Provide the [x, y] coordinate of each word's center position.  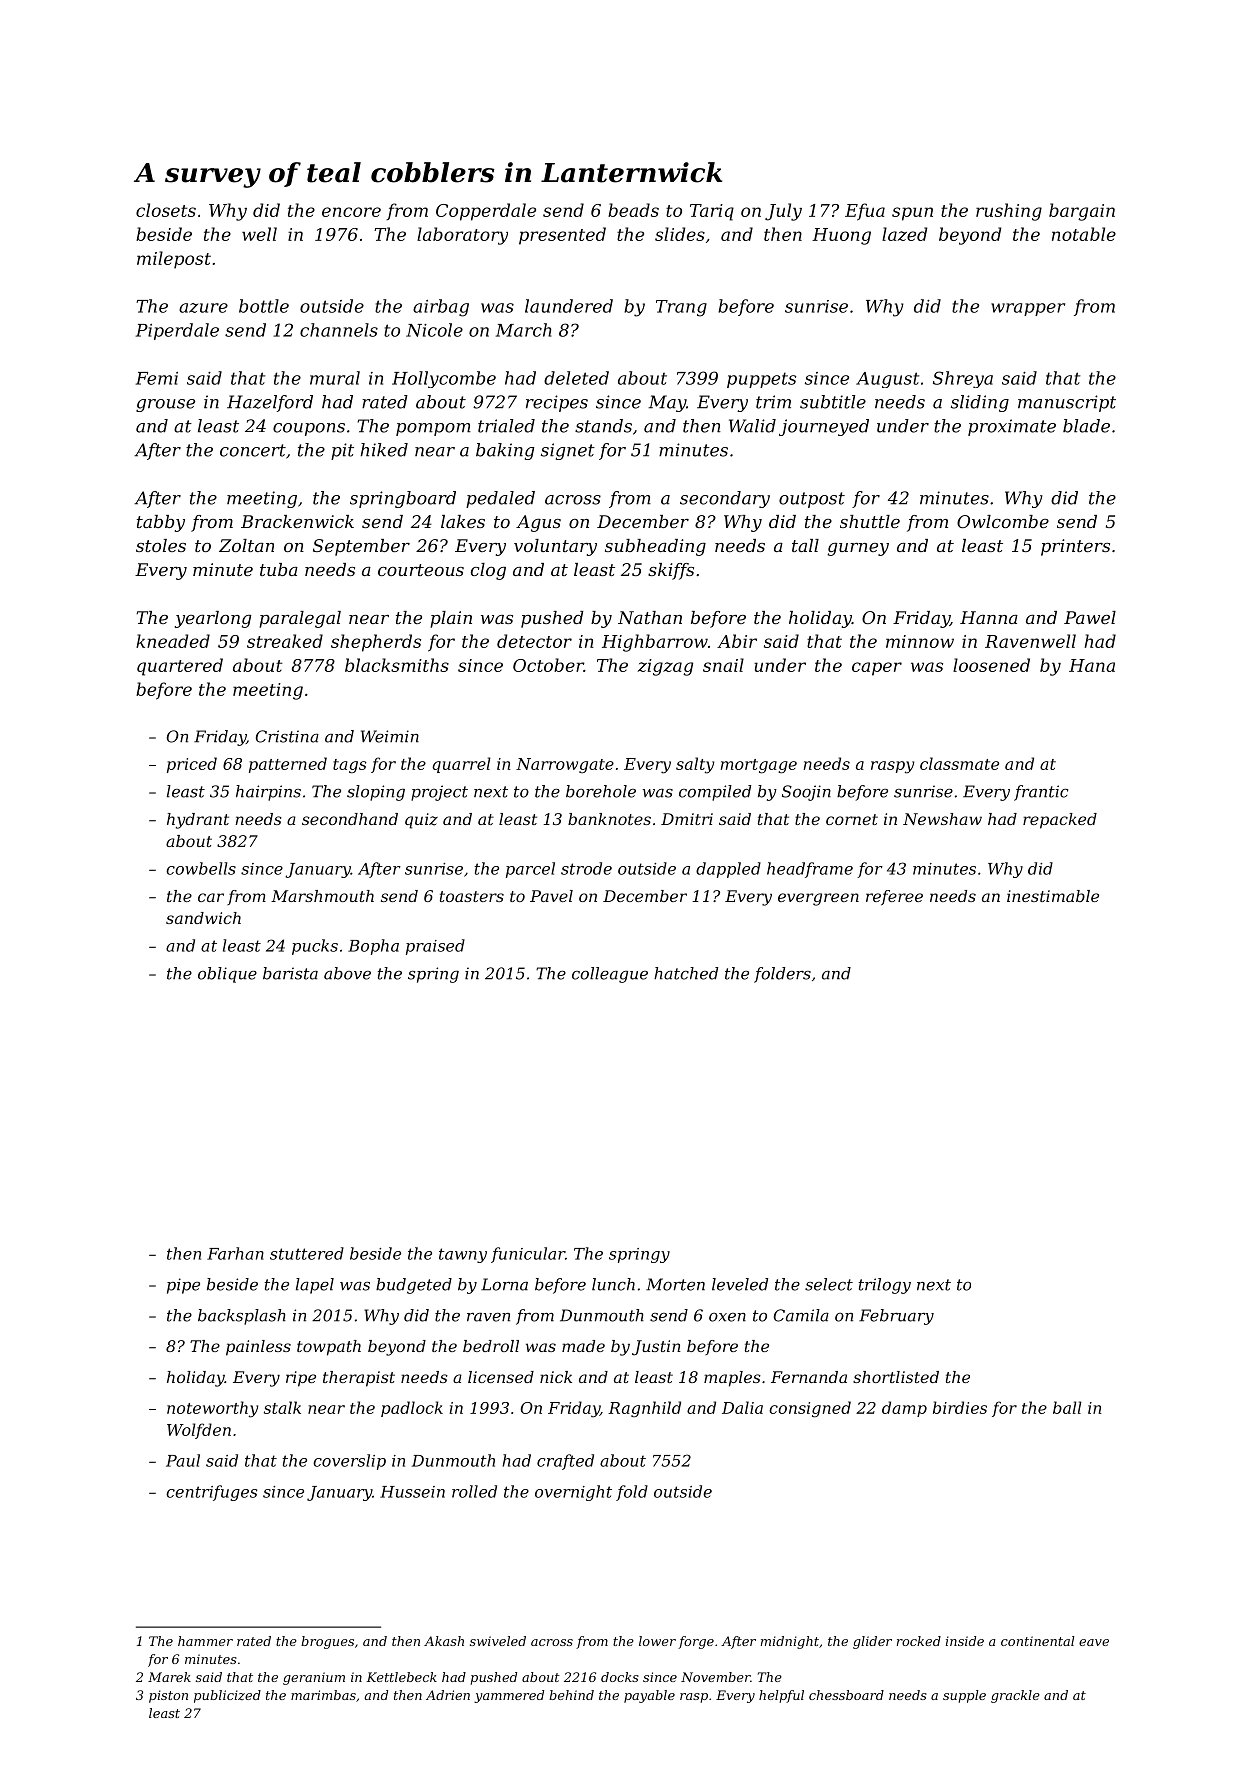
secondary [725, 499]
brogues [327, 1642]
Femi [157, 378]
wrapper [1028, 309]
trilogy [885, 1286]
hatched [686, 973]
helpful [781, 1696]
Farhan [235, 1253]
